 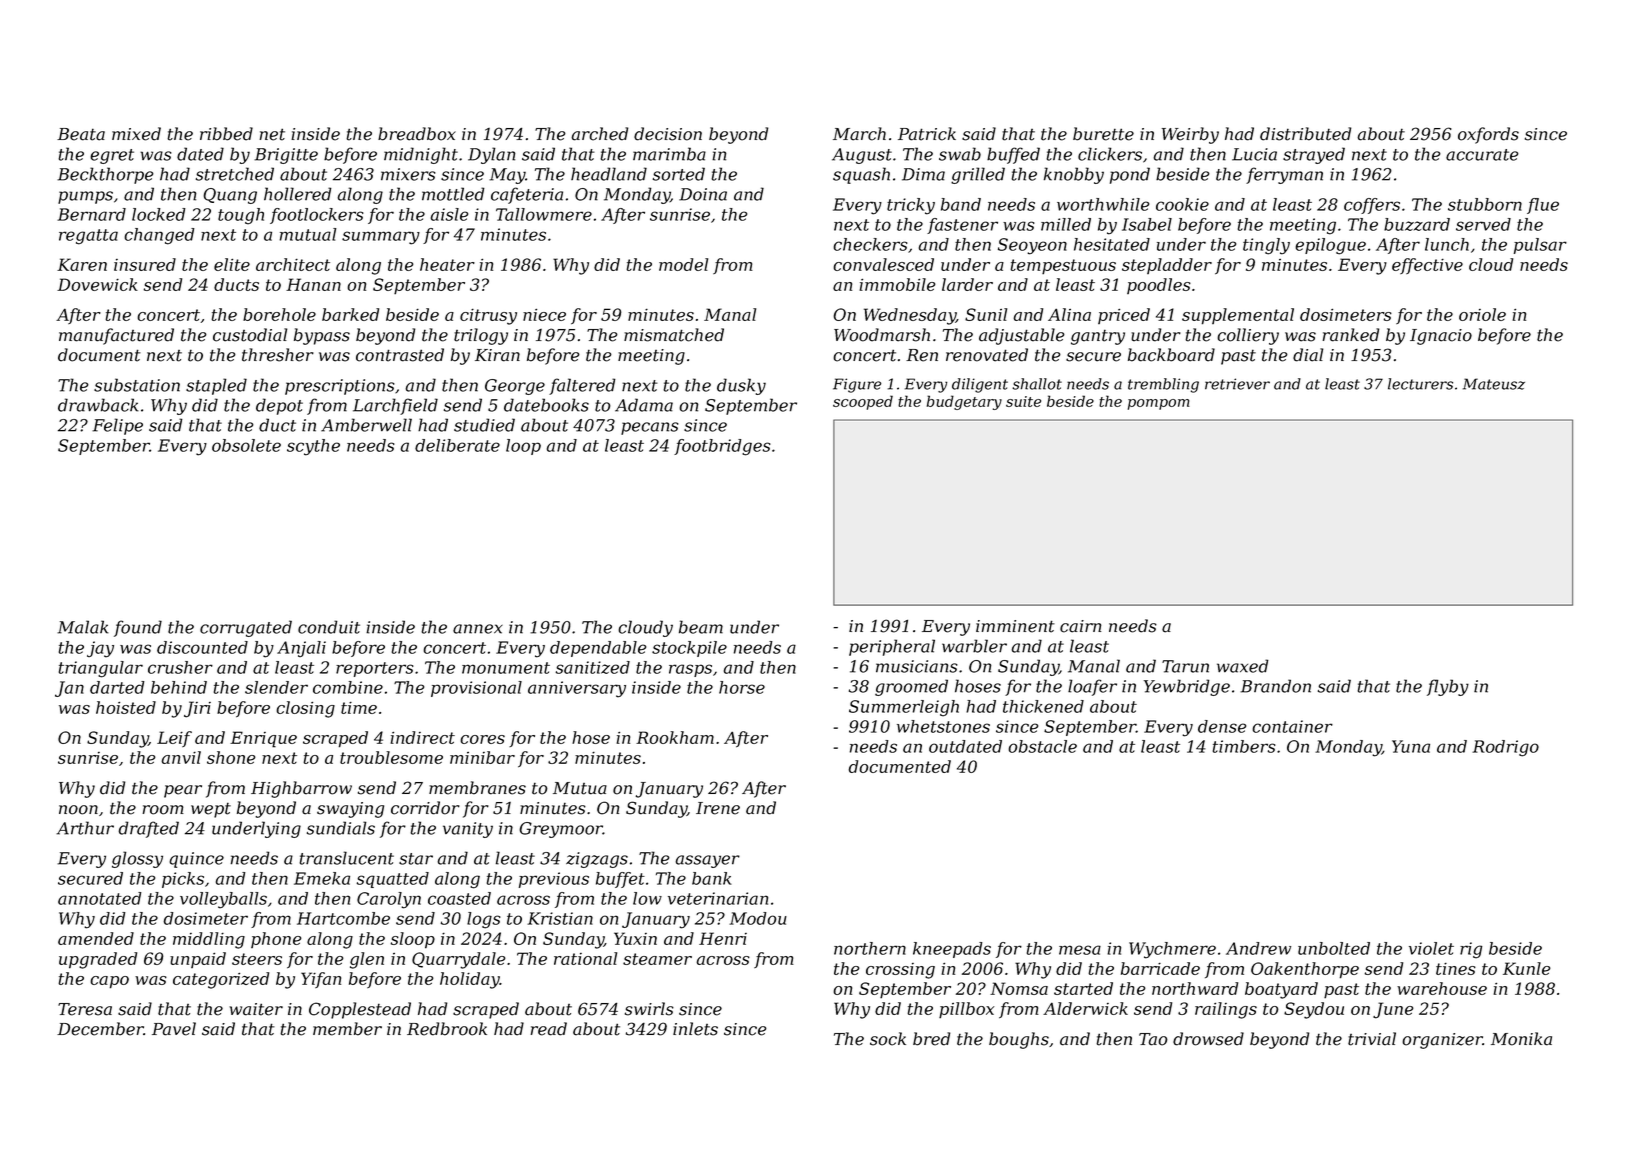 What do you see at coordinates (159, 236) in the screenshot?
I see `changed` at bounding box center [159, 236].
